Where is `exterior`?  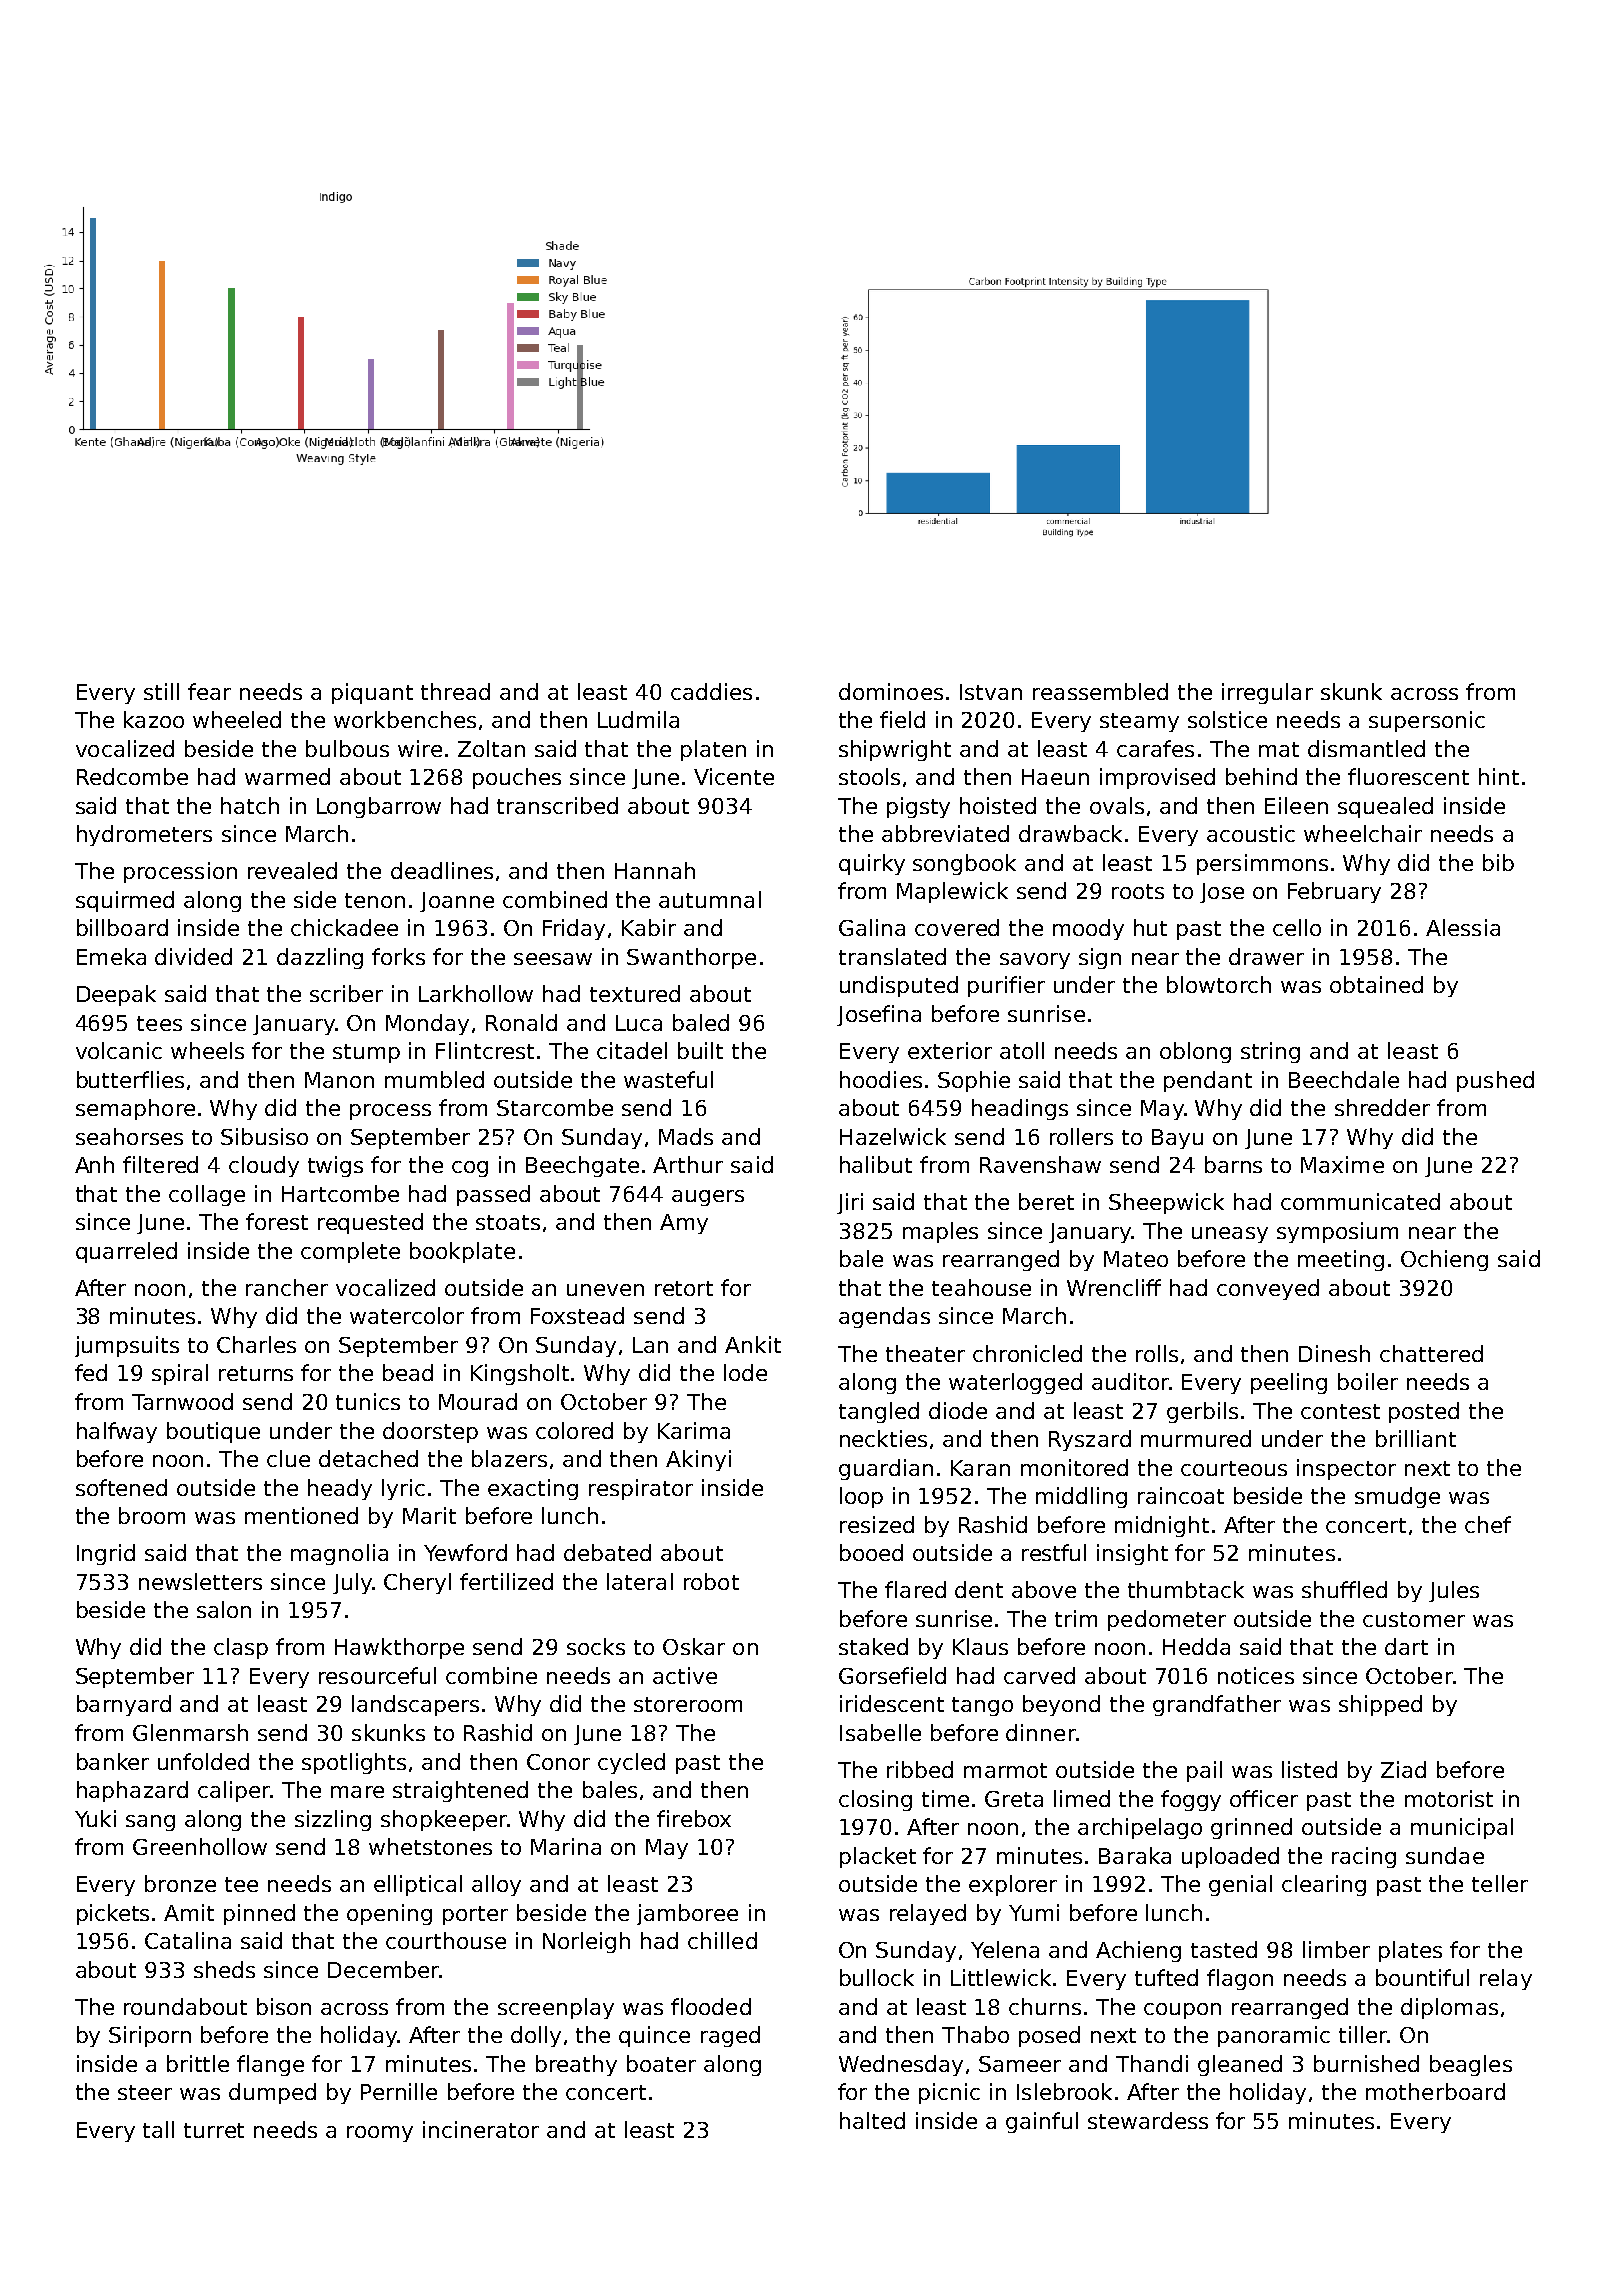
exterior is located at coordinates (950, 1050).
